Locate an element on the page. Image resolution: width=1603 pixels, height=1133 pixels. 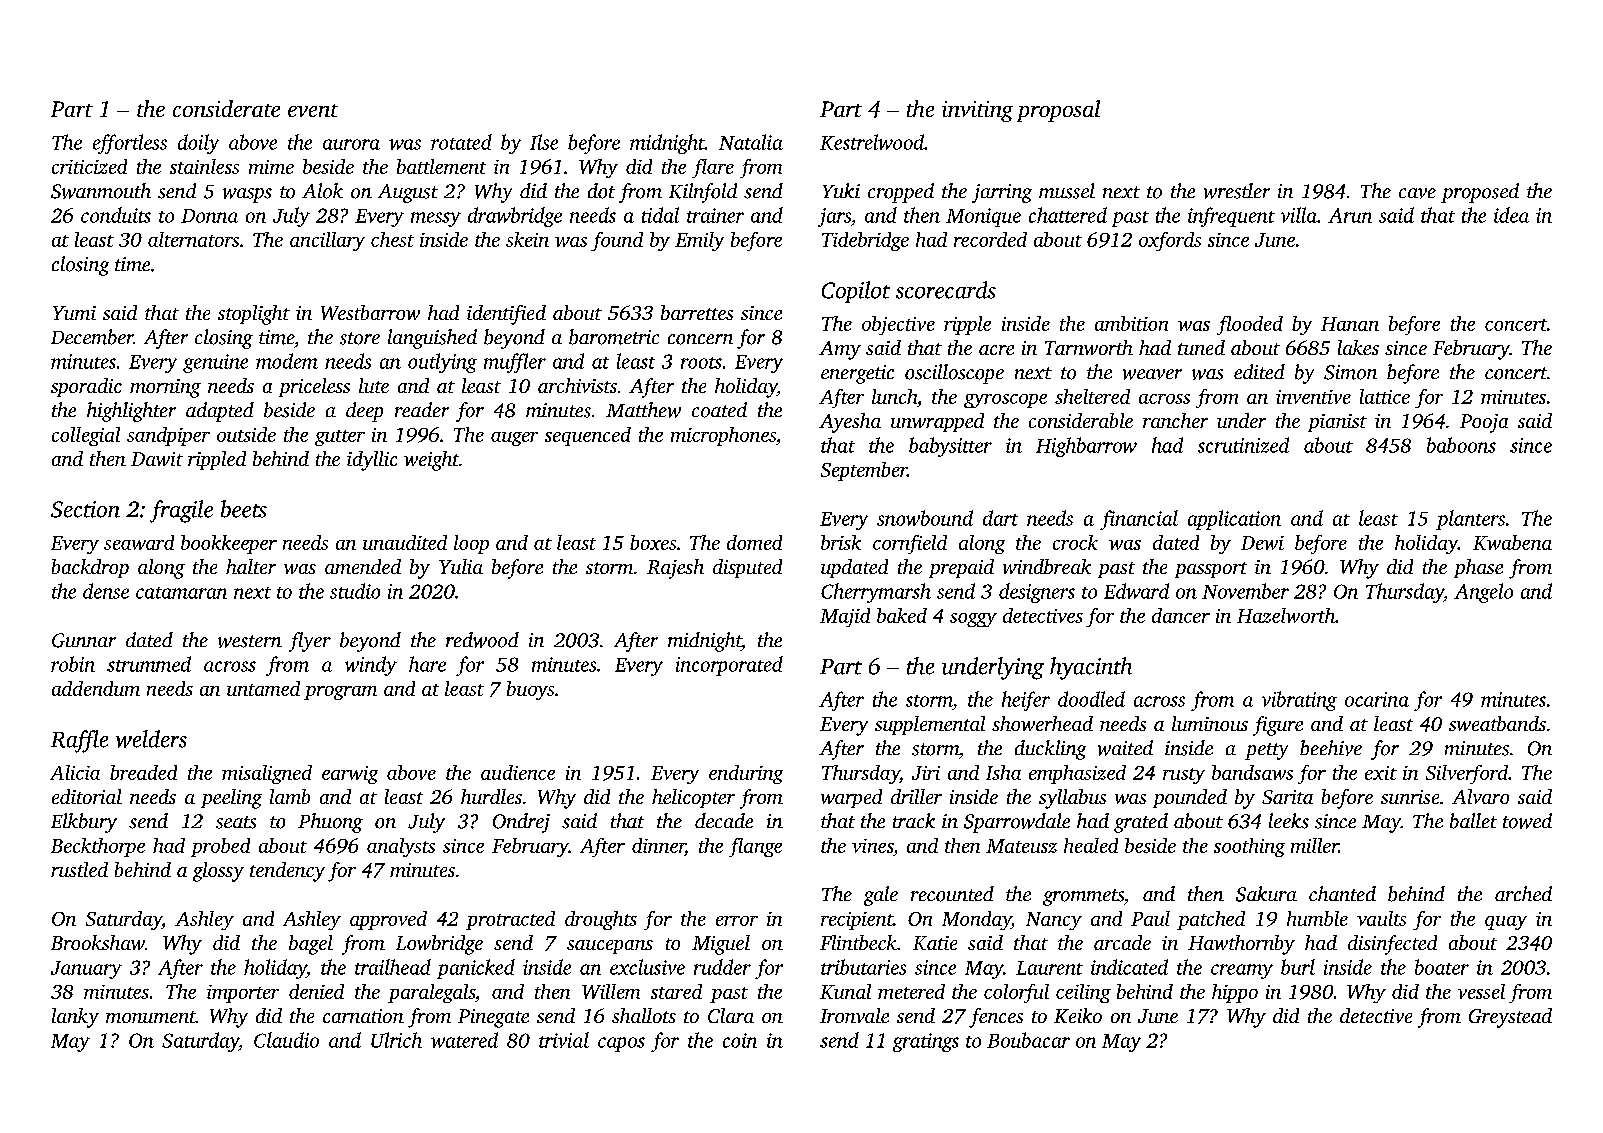
Ulrich is located at coordinates (396, 1040).
